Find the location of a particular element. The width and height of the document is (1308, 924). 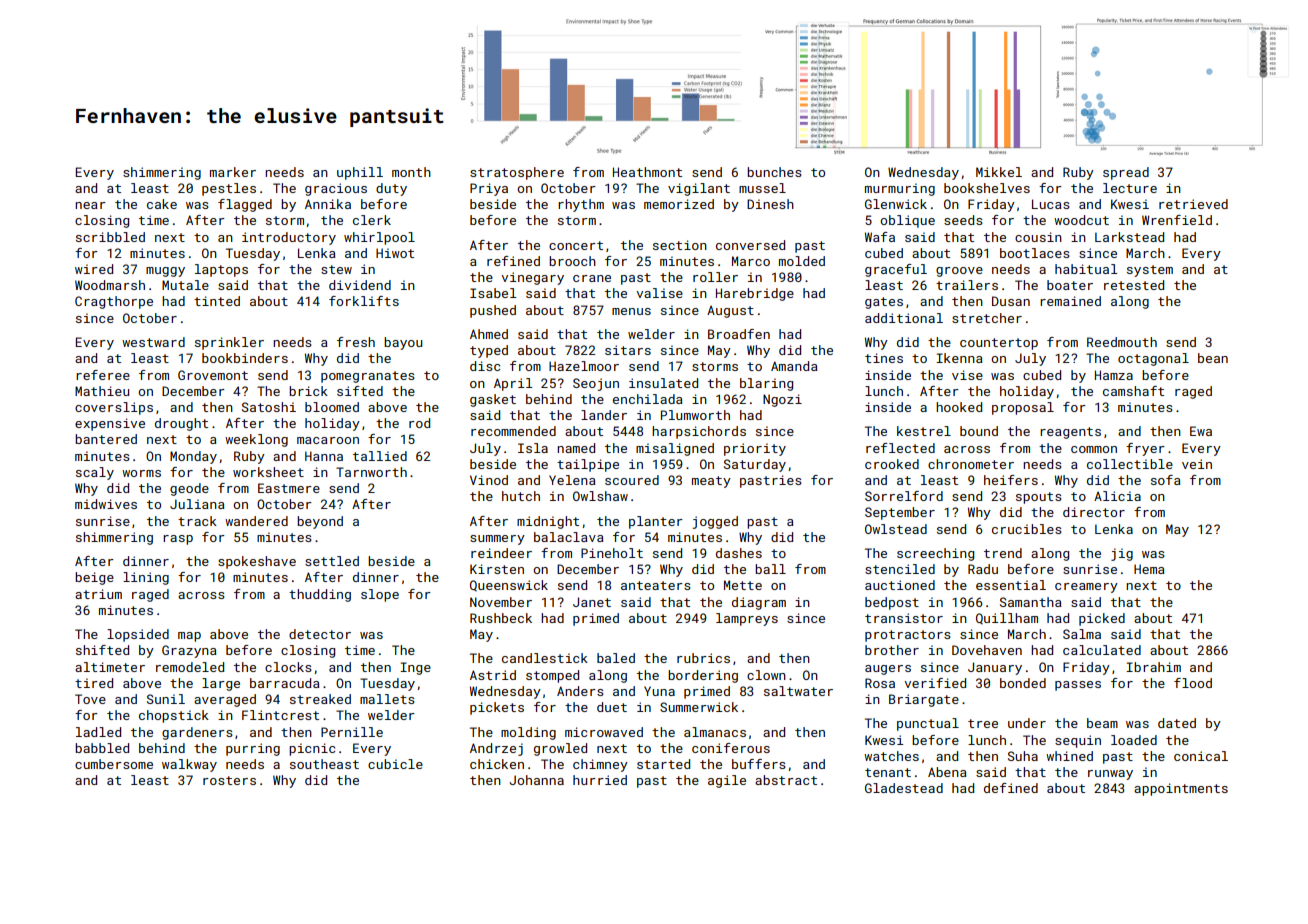

Plumworth is located at coordinates (695, 415).
